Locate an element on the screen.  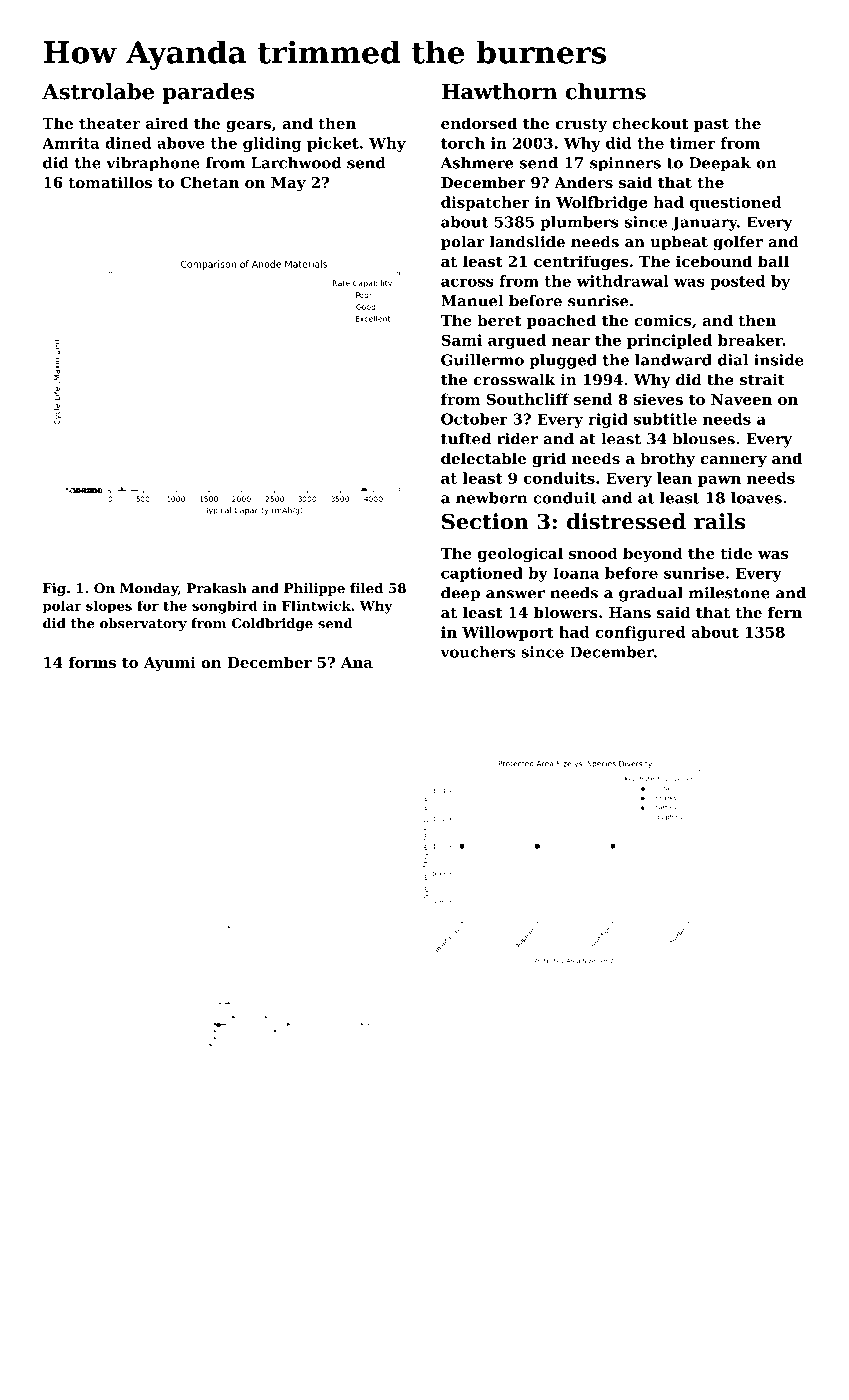
tomatillos is located at coordinates (110, 182).
